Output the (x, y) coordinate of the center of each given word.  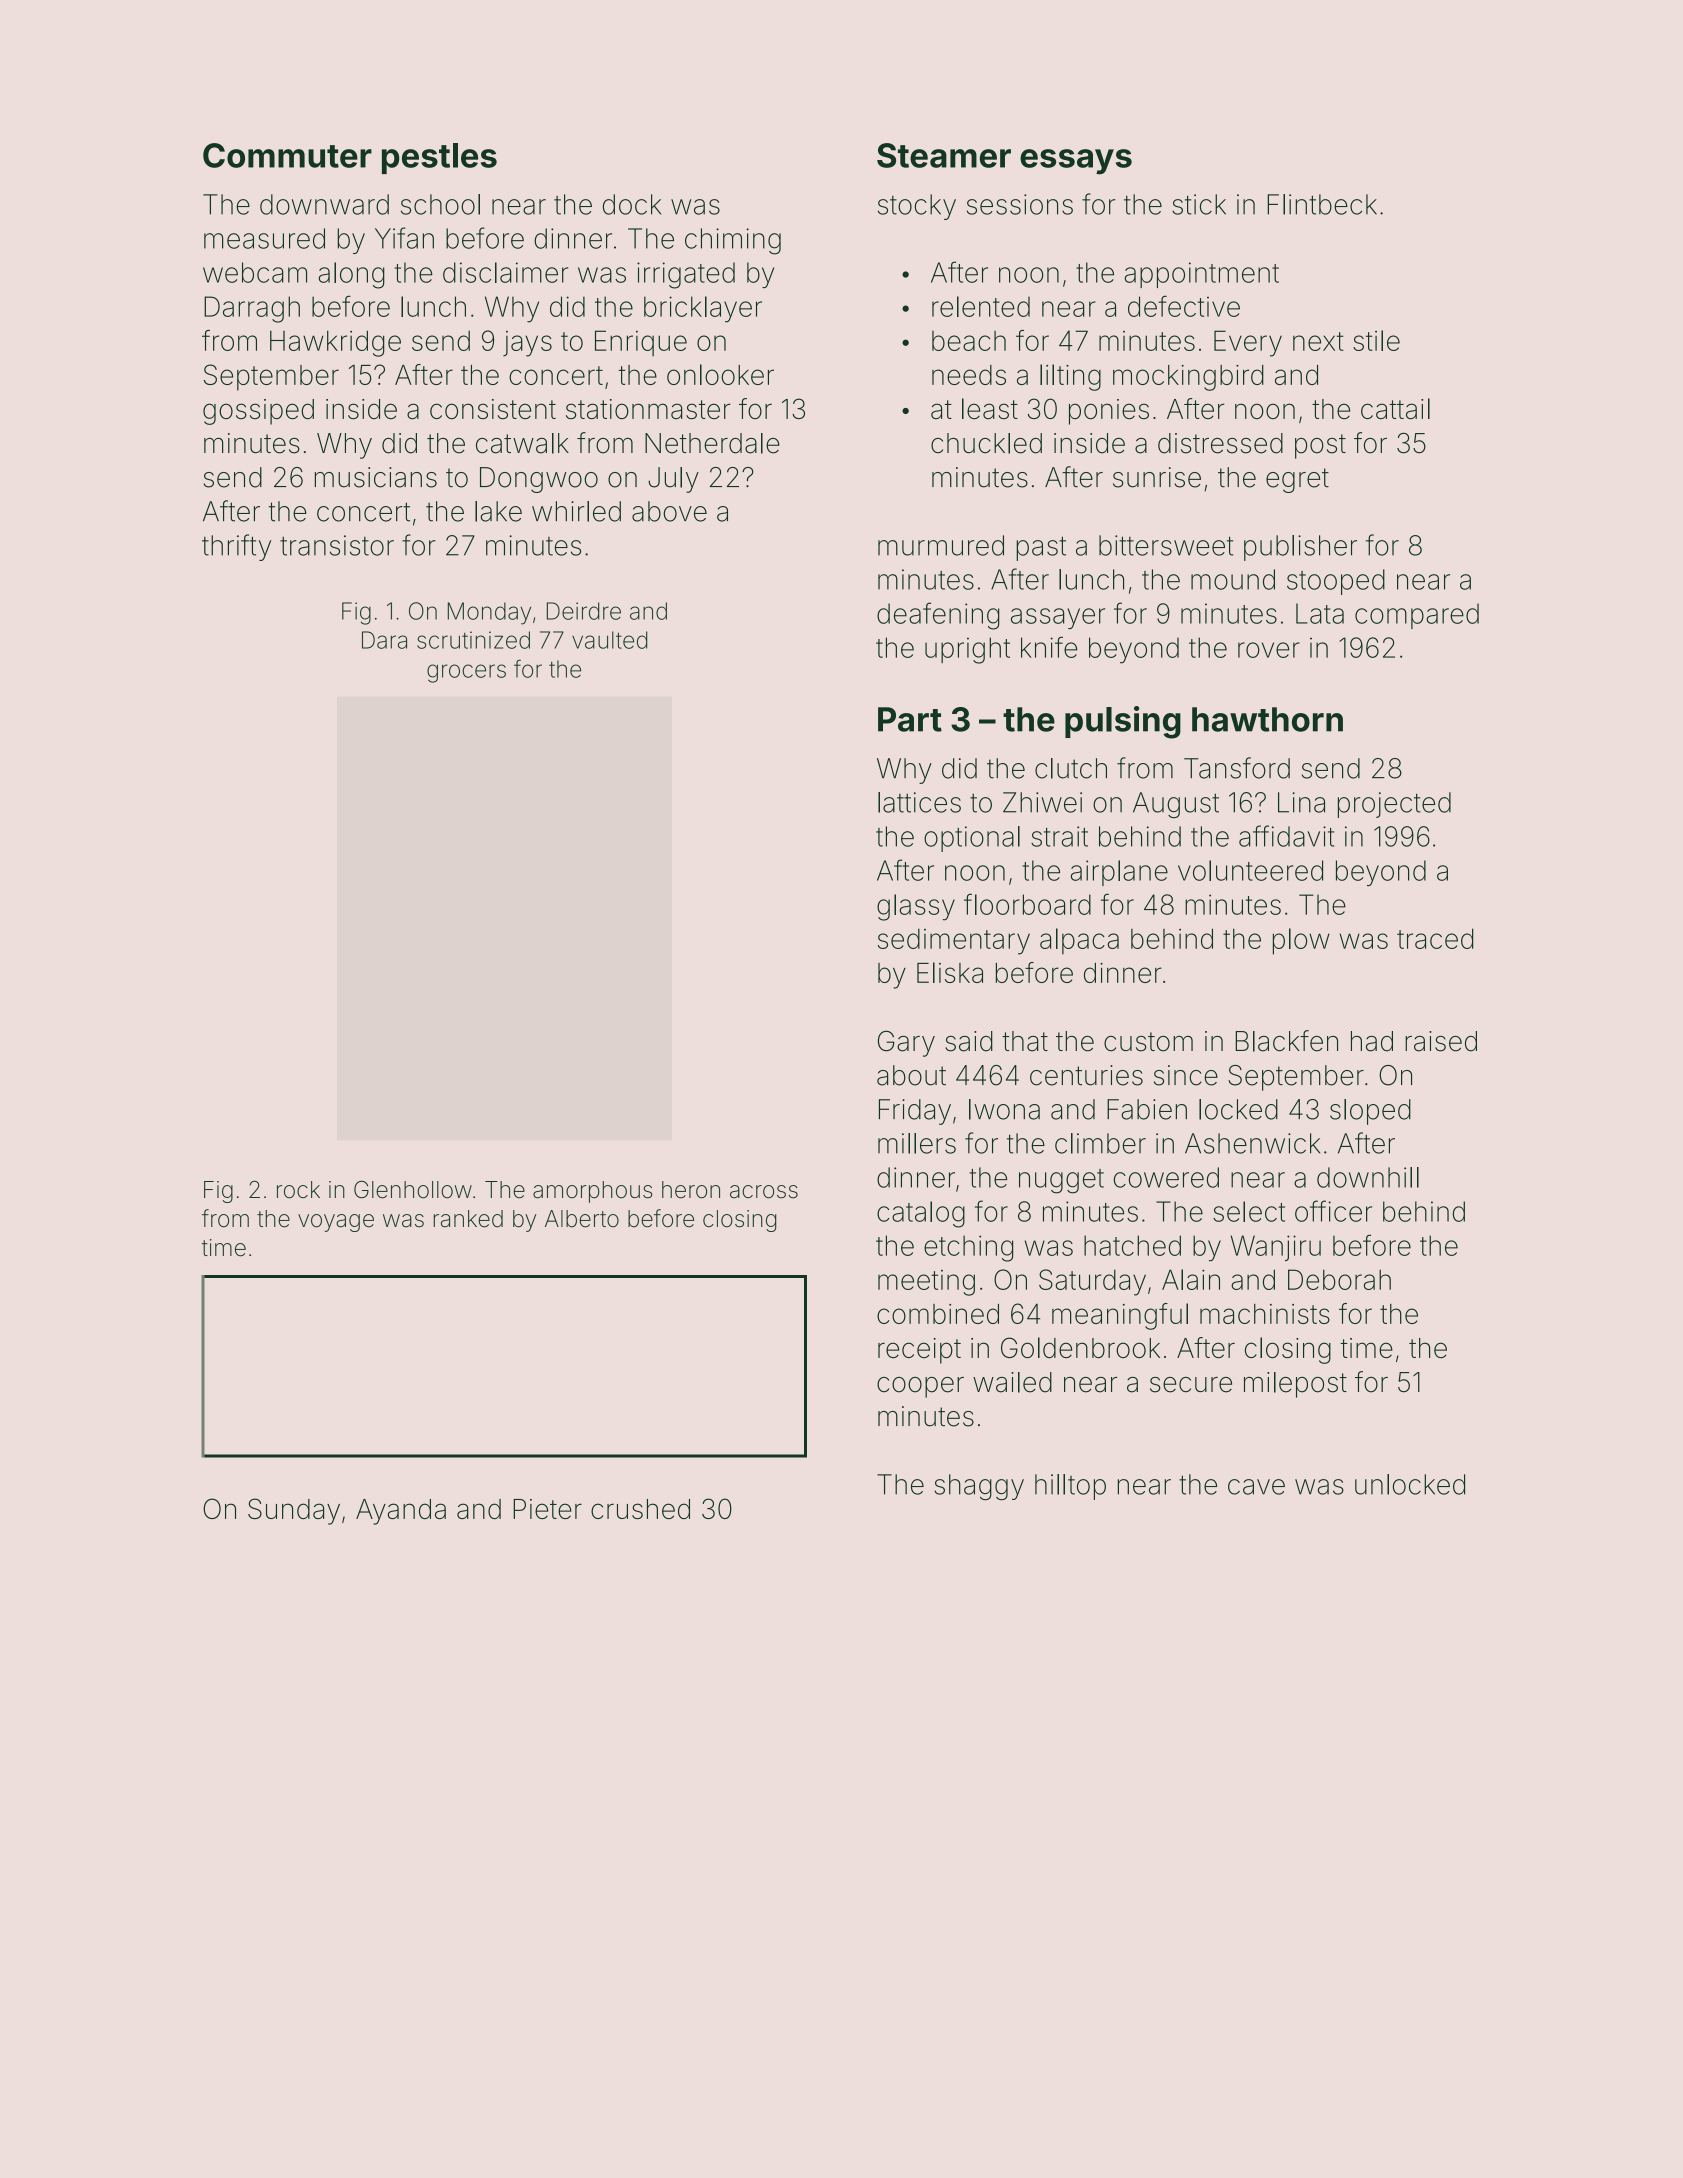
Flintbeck (1322, 204)
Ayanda (401, 1512)
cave (1256, 1487)
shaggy (979, 1487)
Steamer (944, 155)
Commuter (287, 155)
